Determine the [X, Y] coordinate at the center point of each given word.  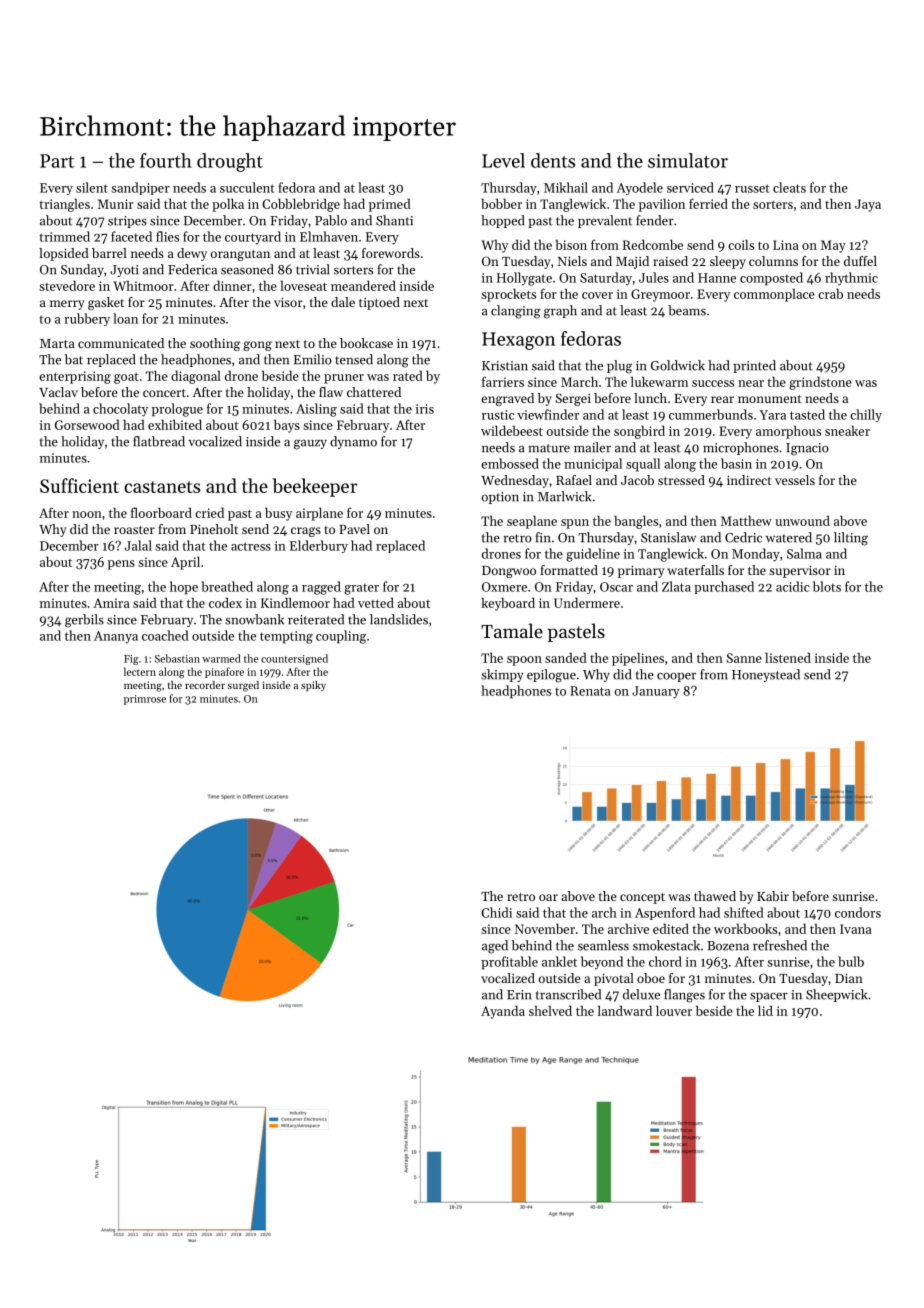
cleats [789, 187]
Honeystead [766, 675]
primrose [145, 700]
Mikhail [566, 187]
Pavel [354, 529]
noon [87, 514]
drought [230, 162]
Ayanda [503, 1012]
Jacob [637, 480]
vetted [376, 602]
